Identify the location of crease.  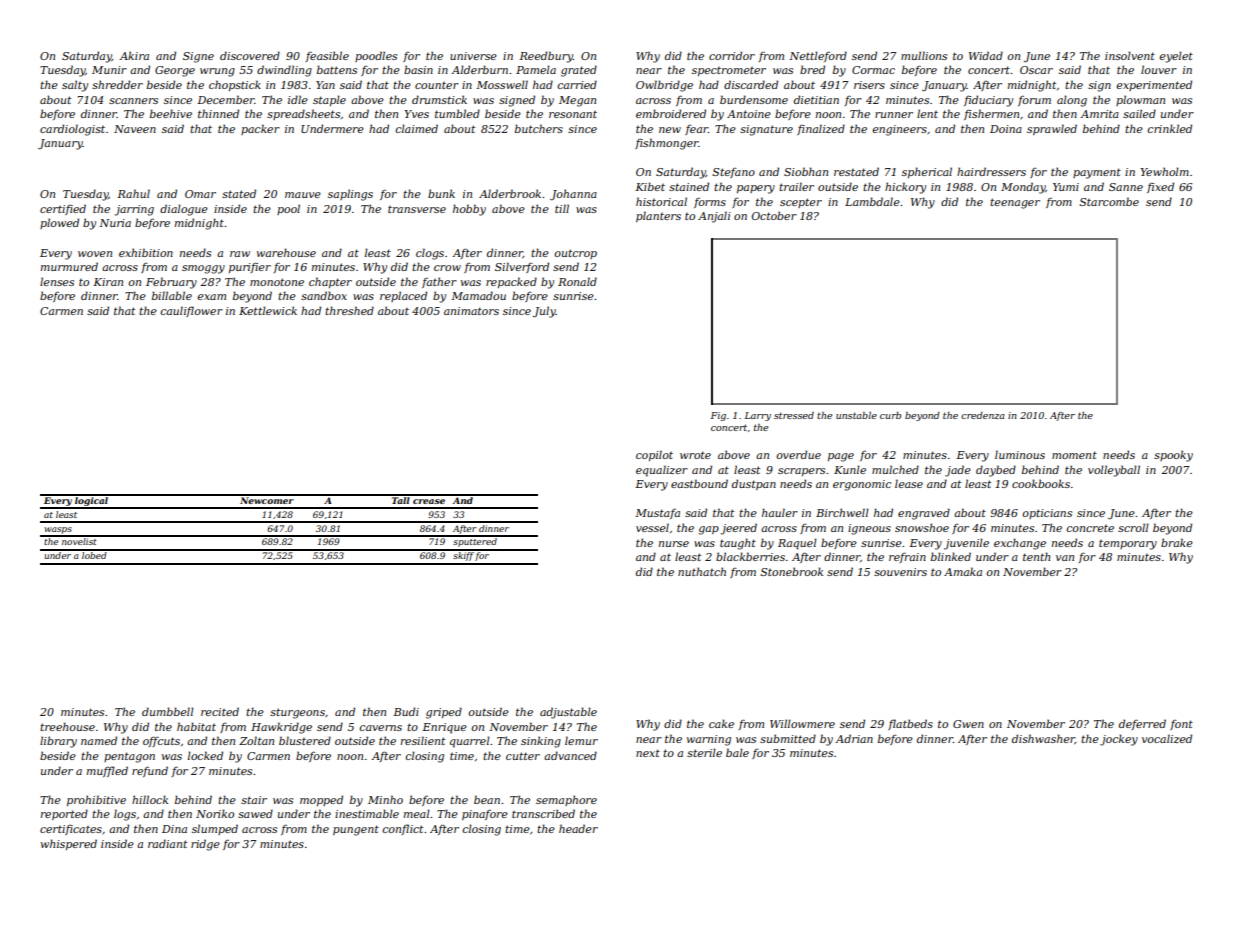
(429, 501).
